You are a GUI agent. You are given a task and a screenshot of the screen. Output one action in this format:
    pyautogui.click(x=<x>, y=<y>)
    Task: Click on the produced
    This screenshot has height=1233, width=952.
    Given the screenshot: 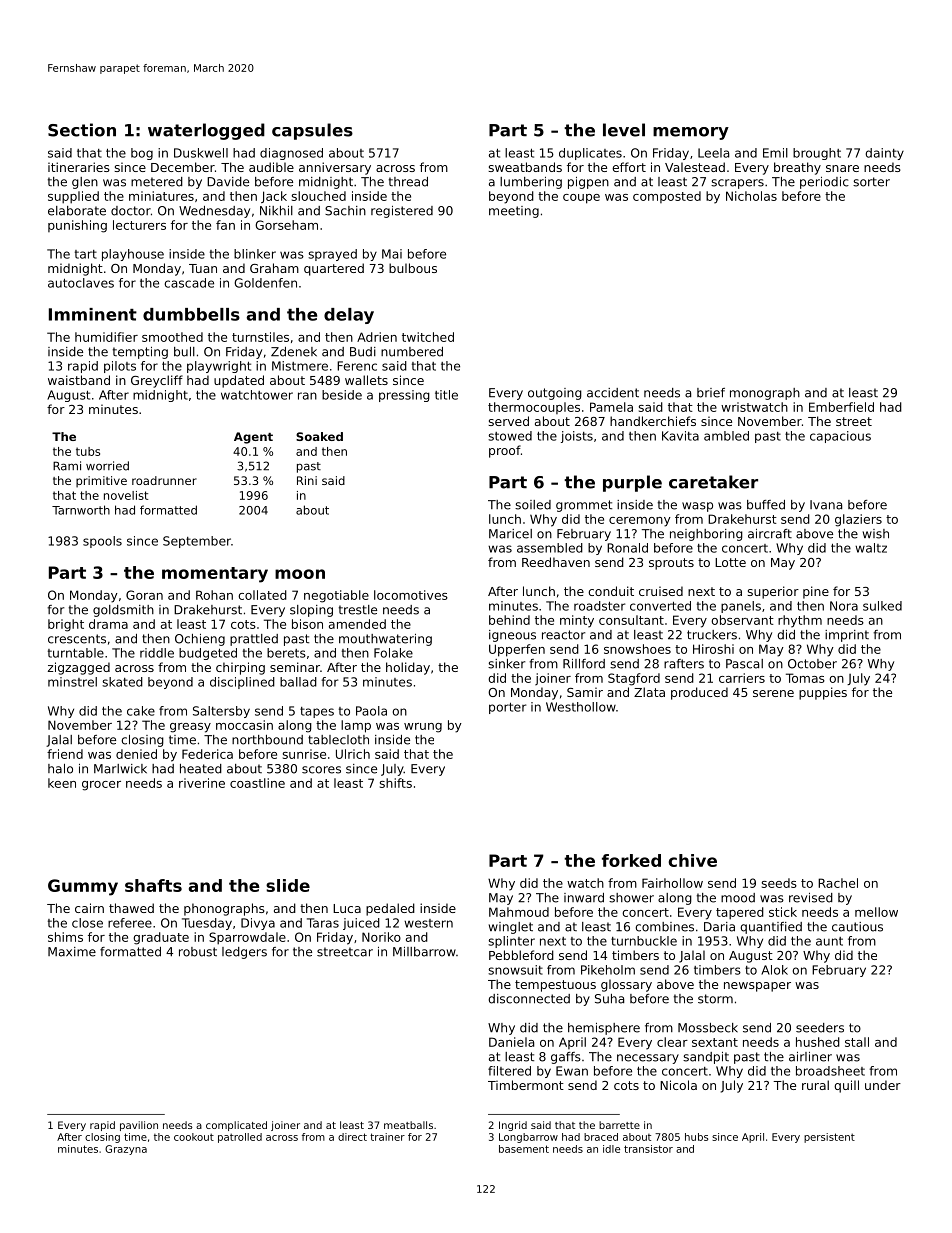 What is the action you would take?
    pyautogui.click(x=699, y=693)
